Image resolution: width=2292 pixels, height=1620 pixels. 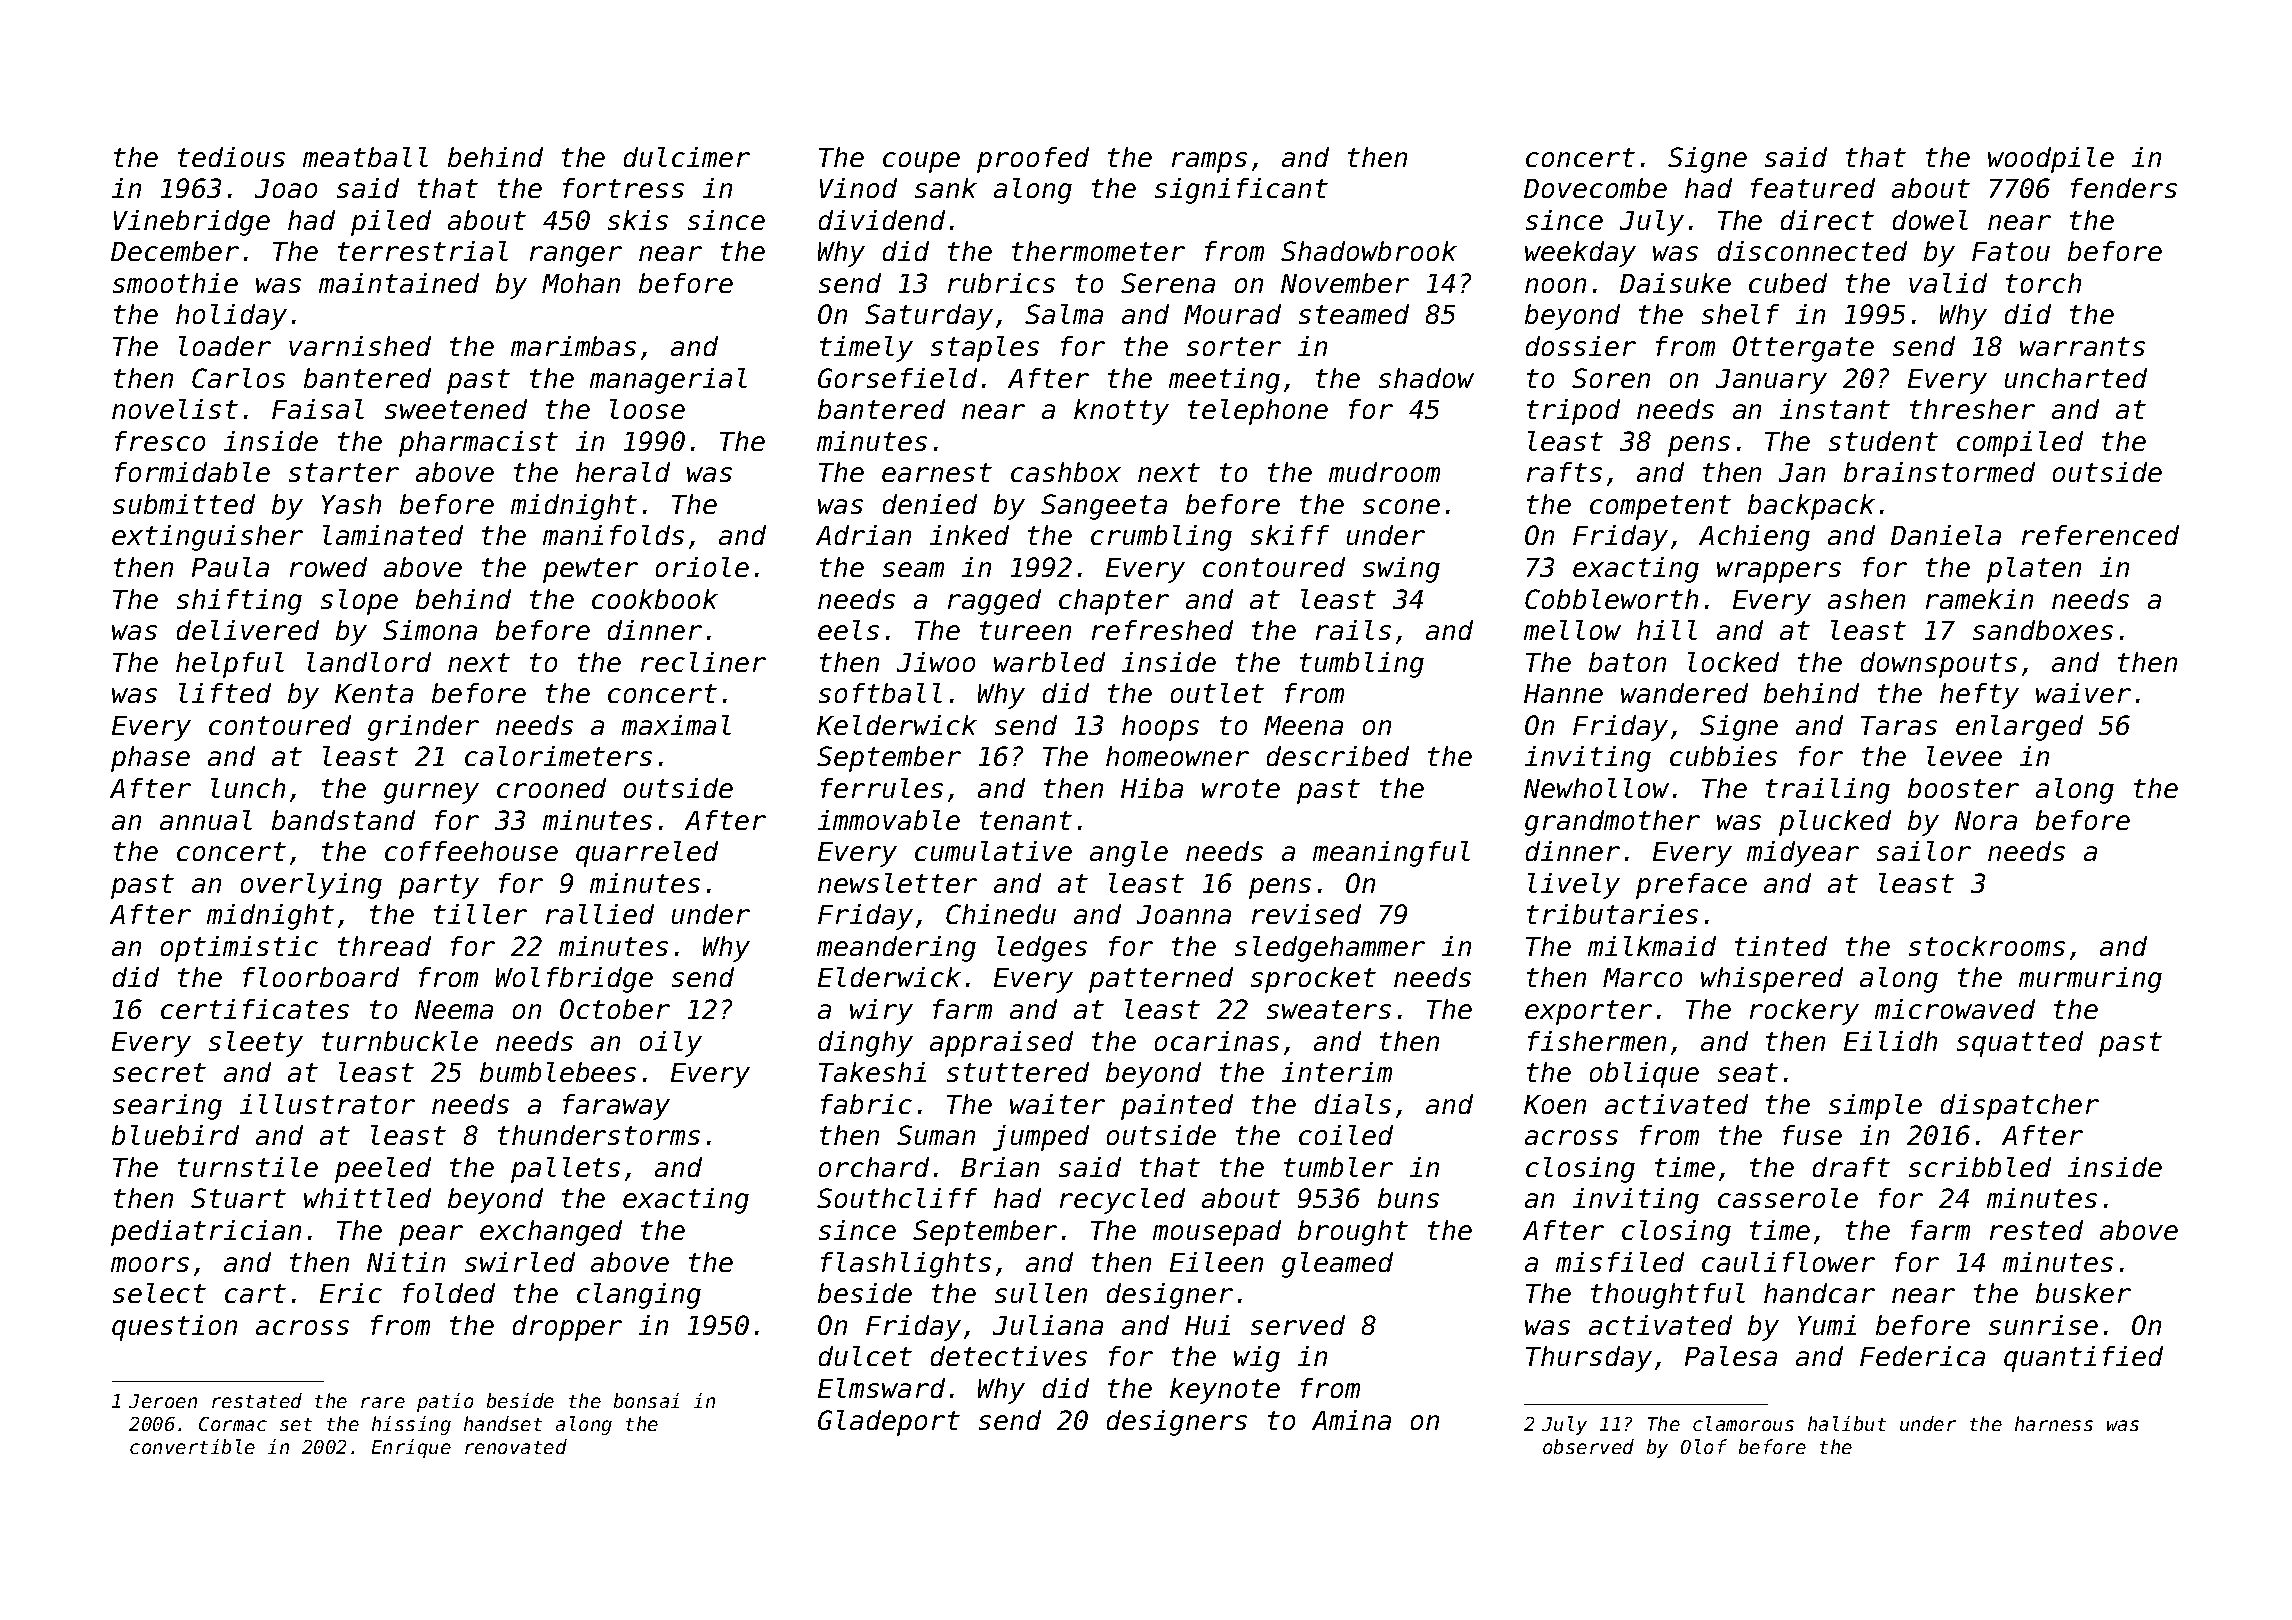 I want to click on ramps, so click(x=1209, y=162).
